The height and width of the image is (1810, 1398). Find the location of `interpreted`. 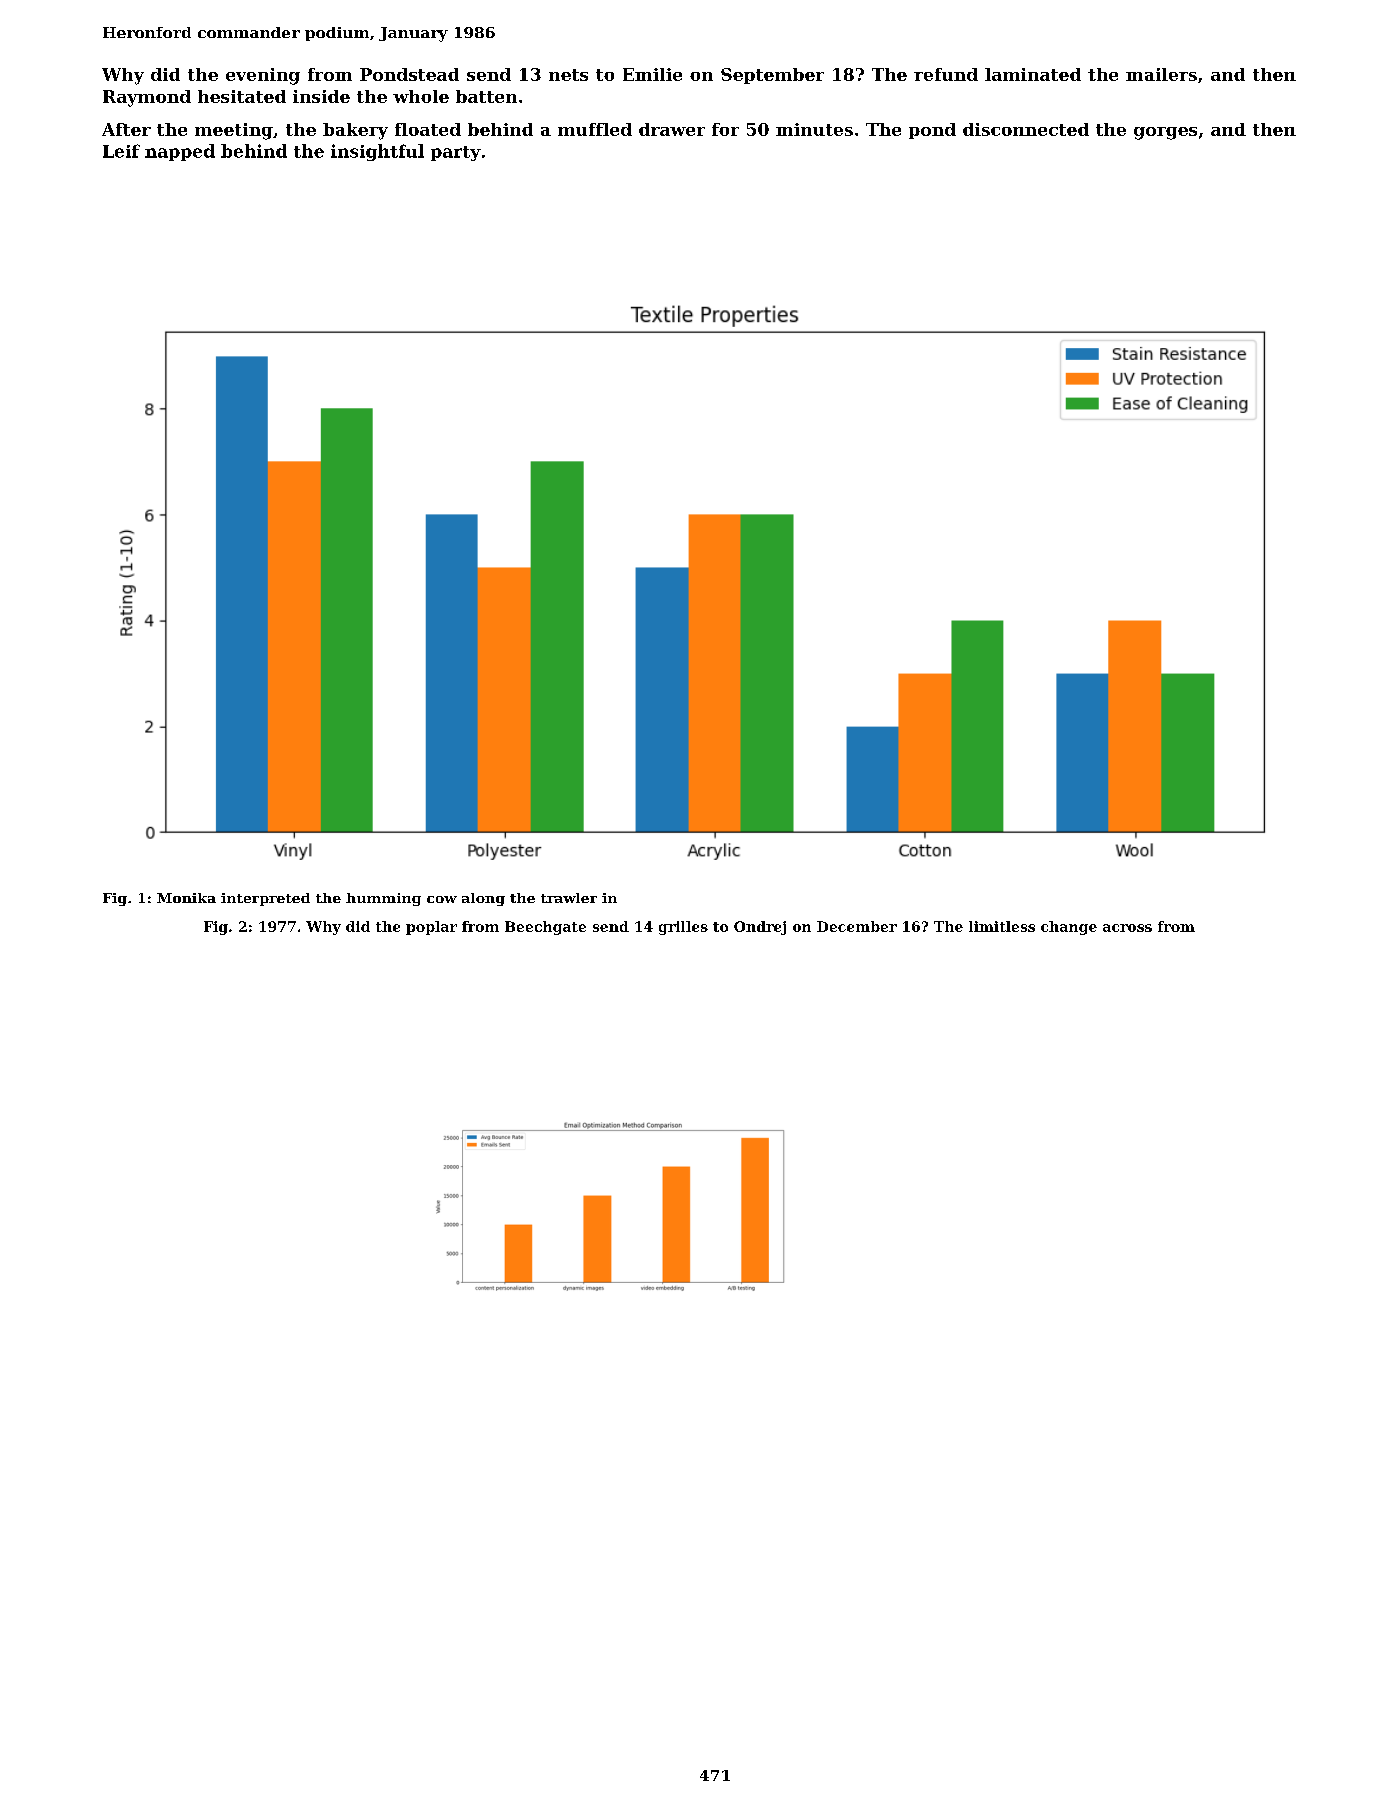

interpreted is located at coordinates (265, 899).
